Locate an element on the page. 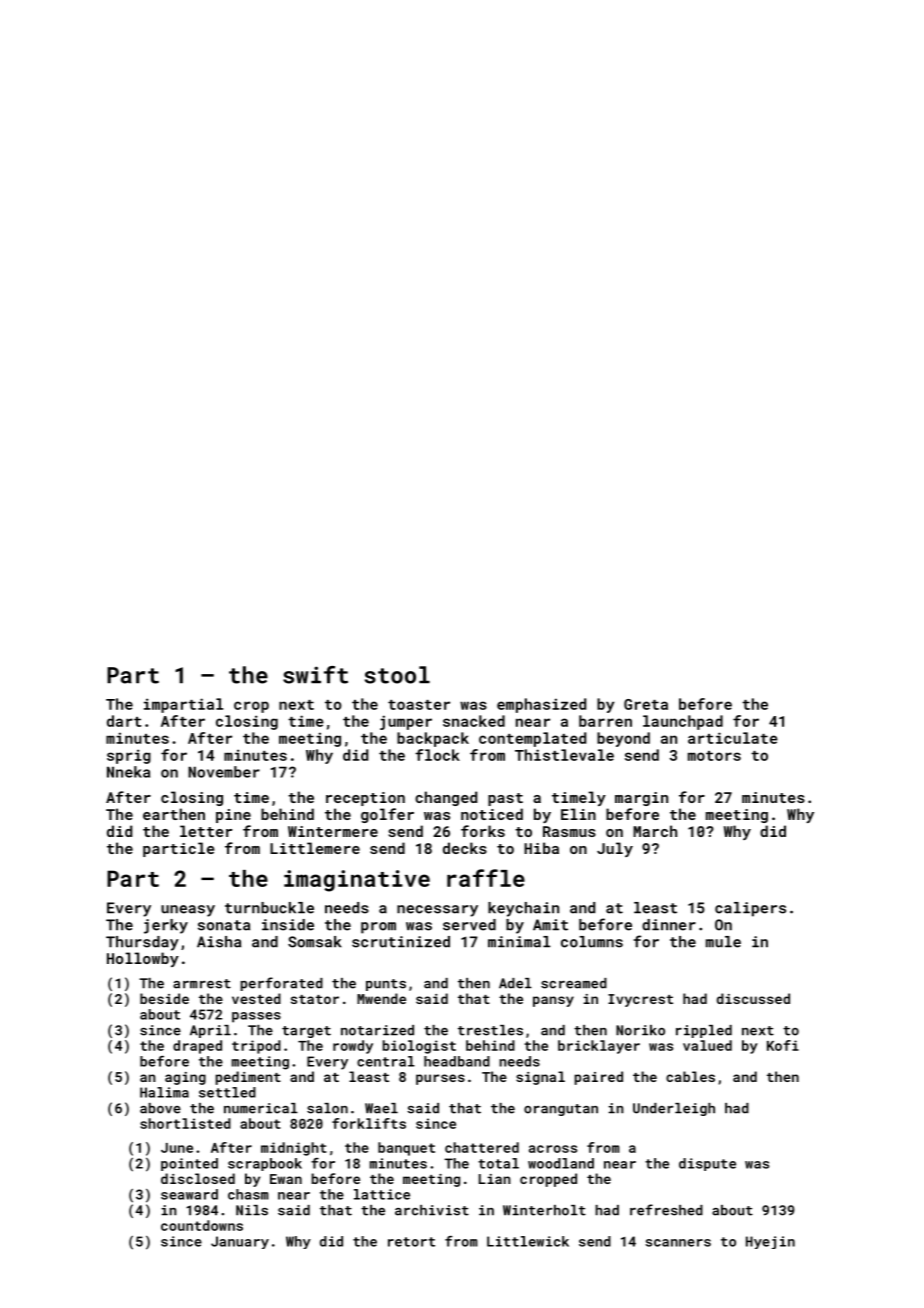  Rasmus is located at coordinates (569, 831).
